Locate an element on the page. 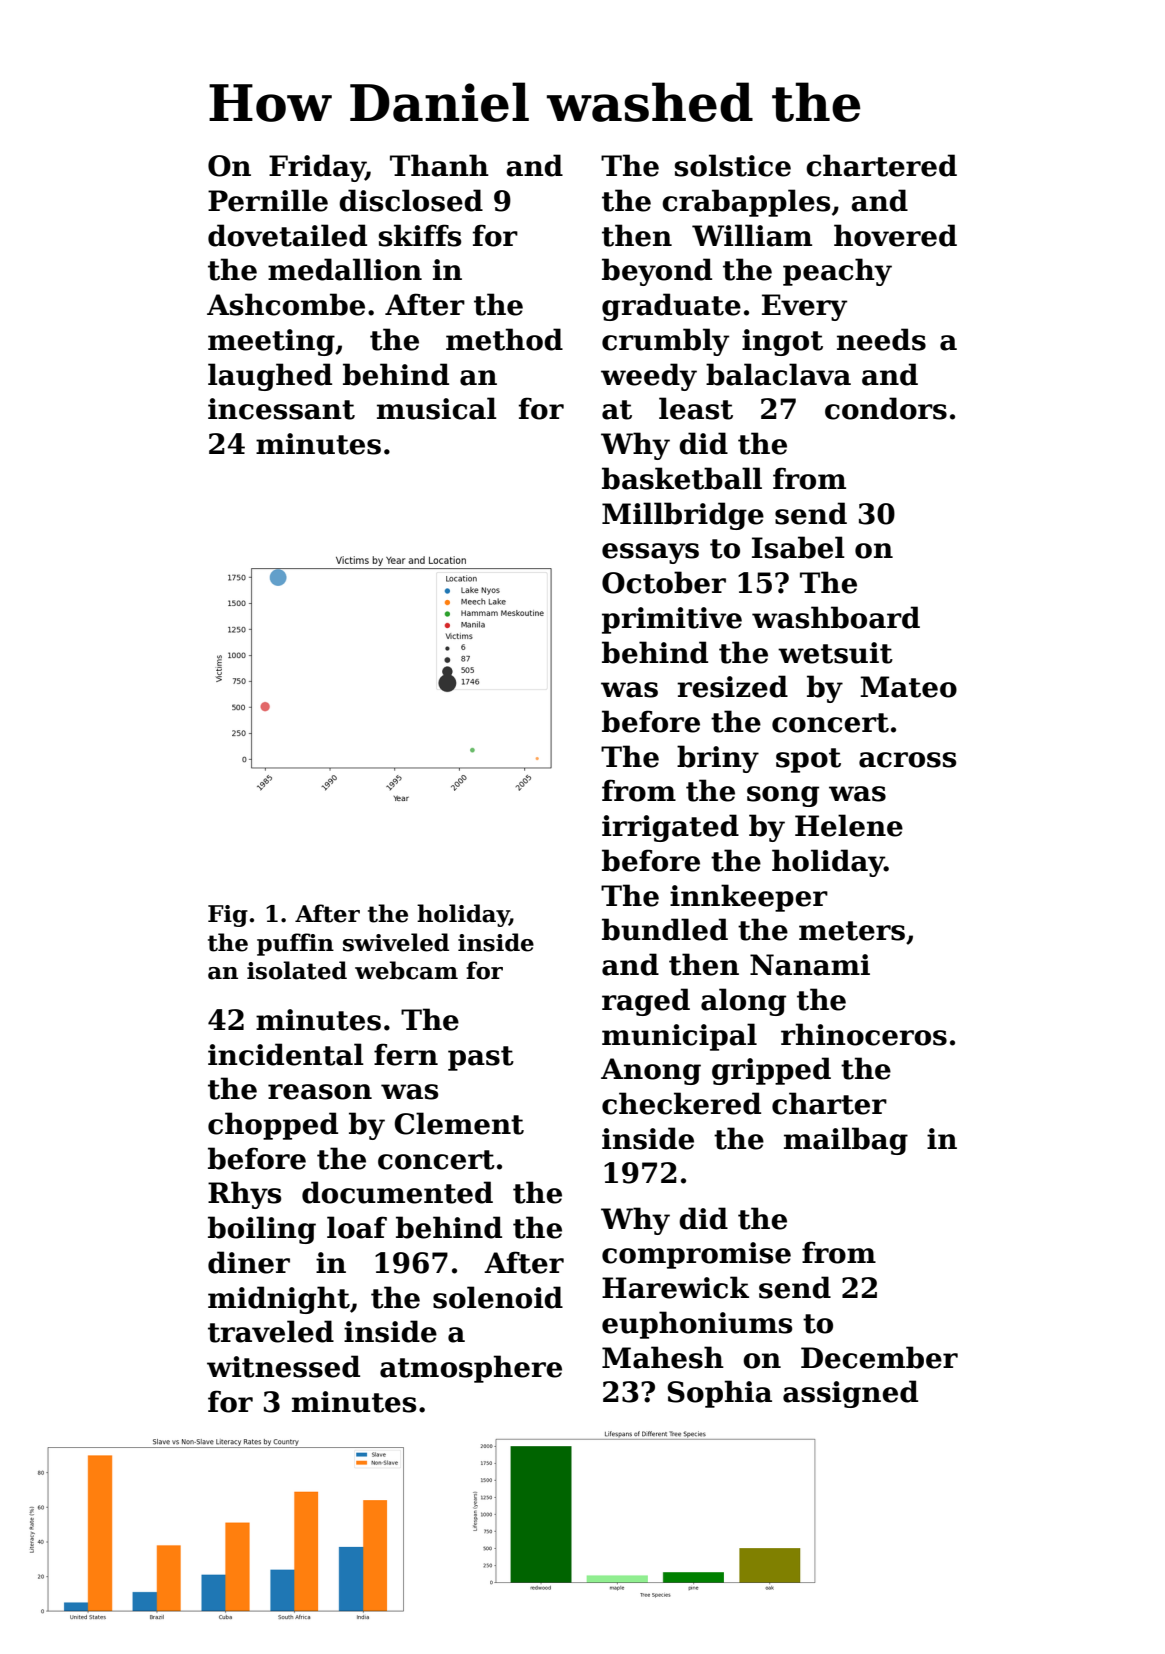  past is located at coordinates (481, 1058).
